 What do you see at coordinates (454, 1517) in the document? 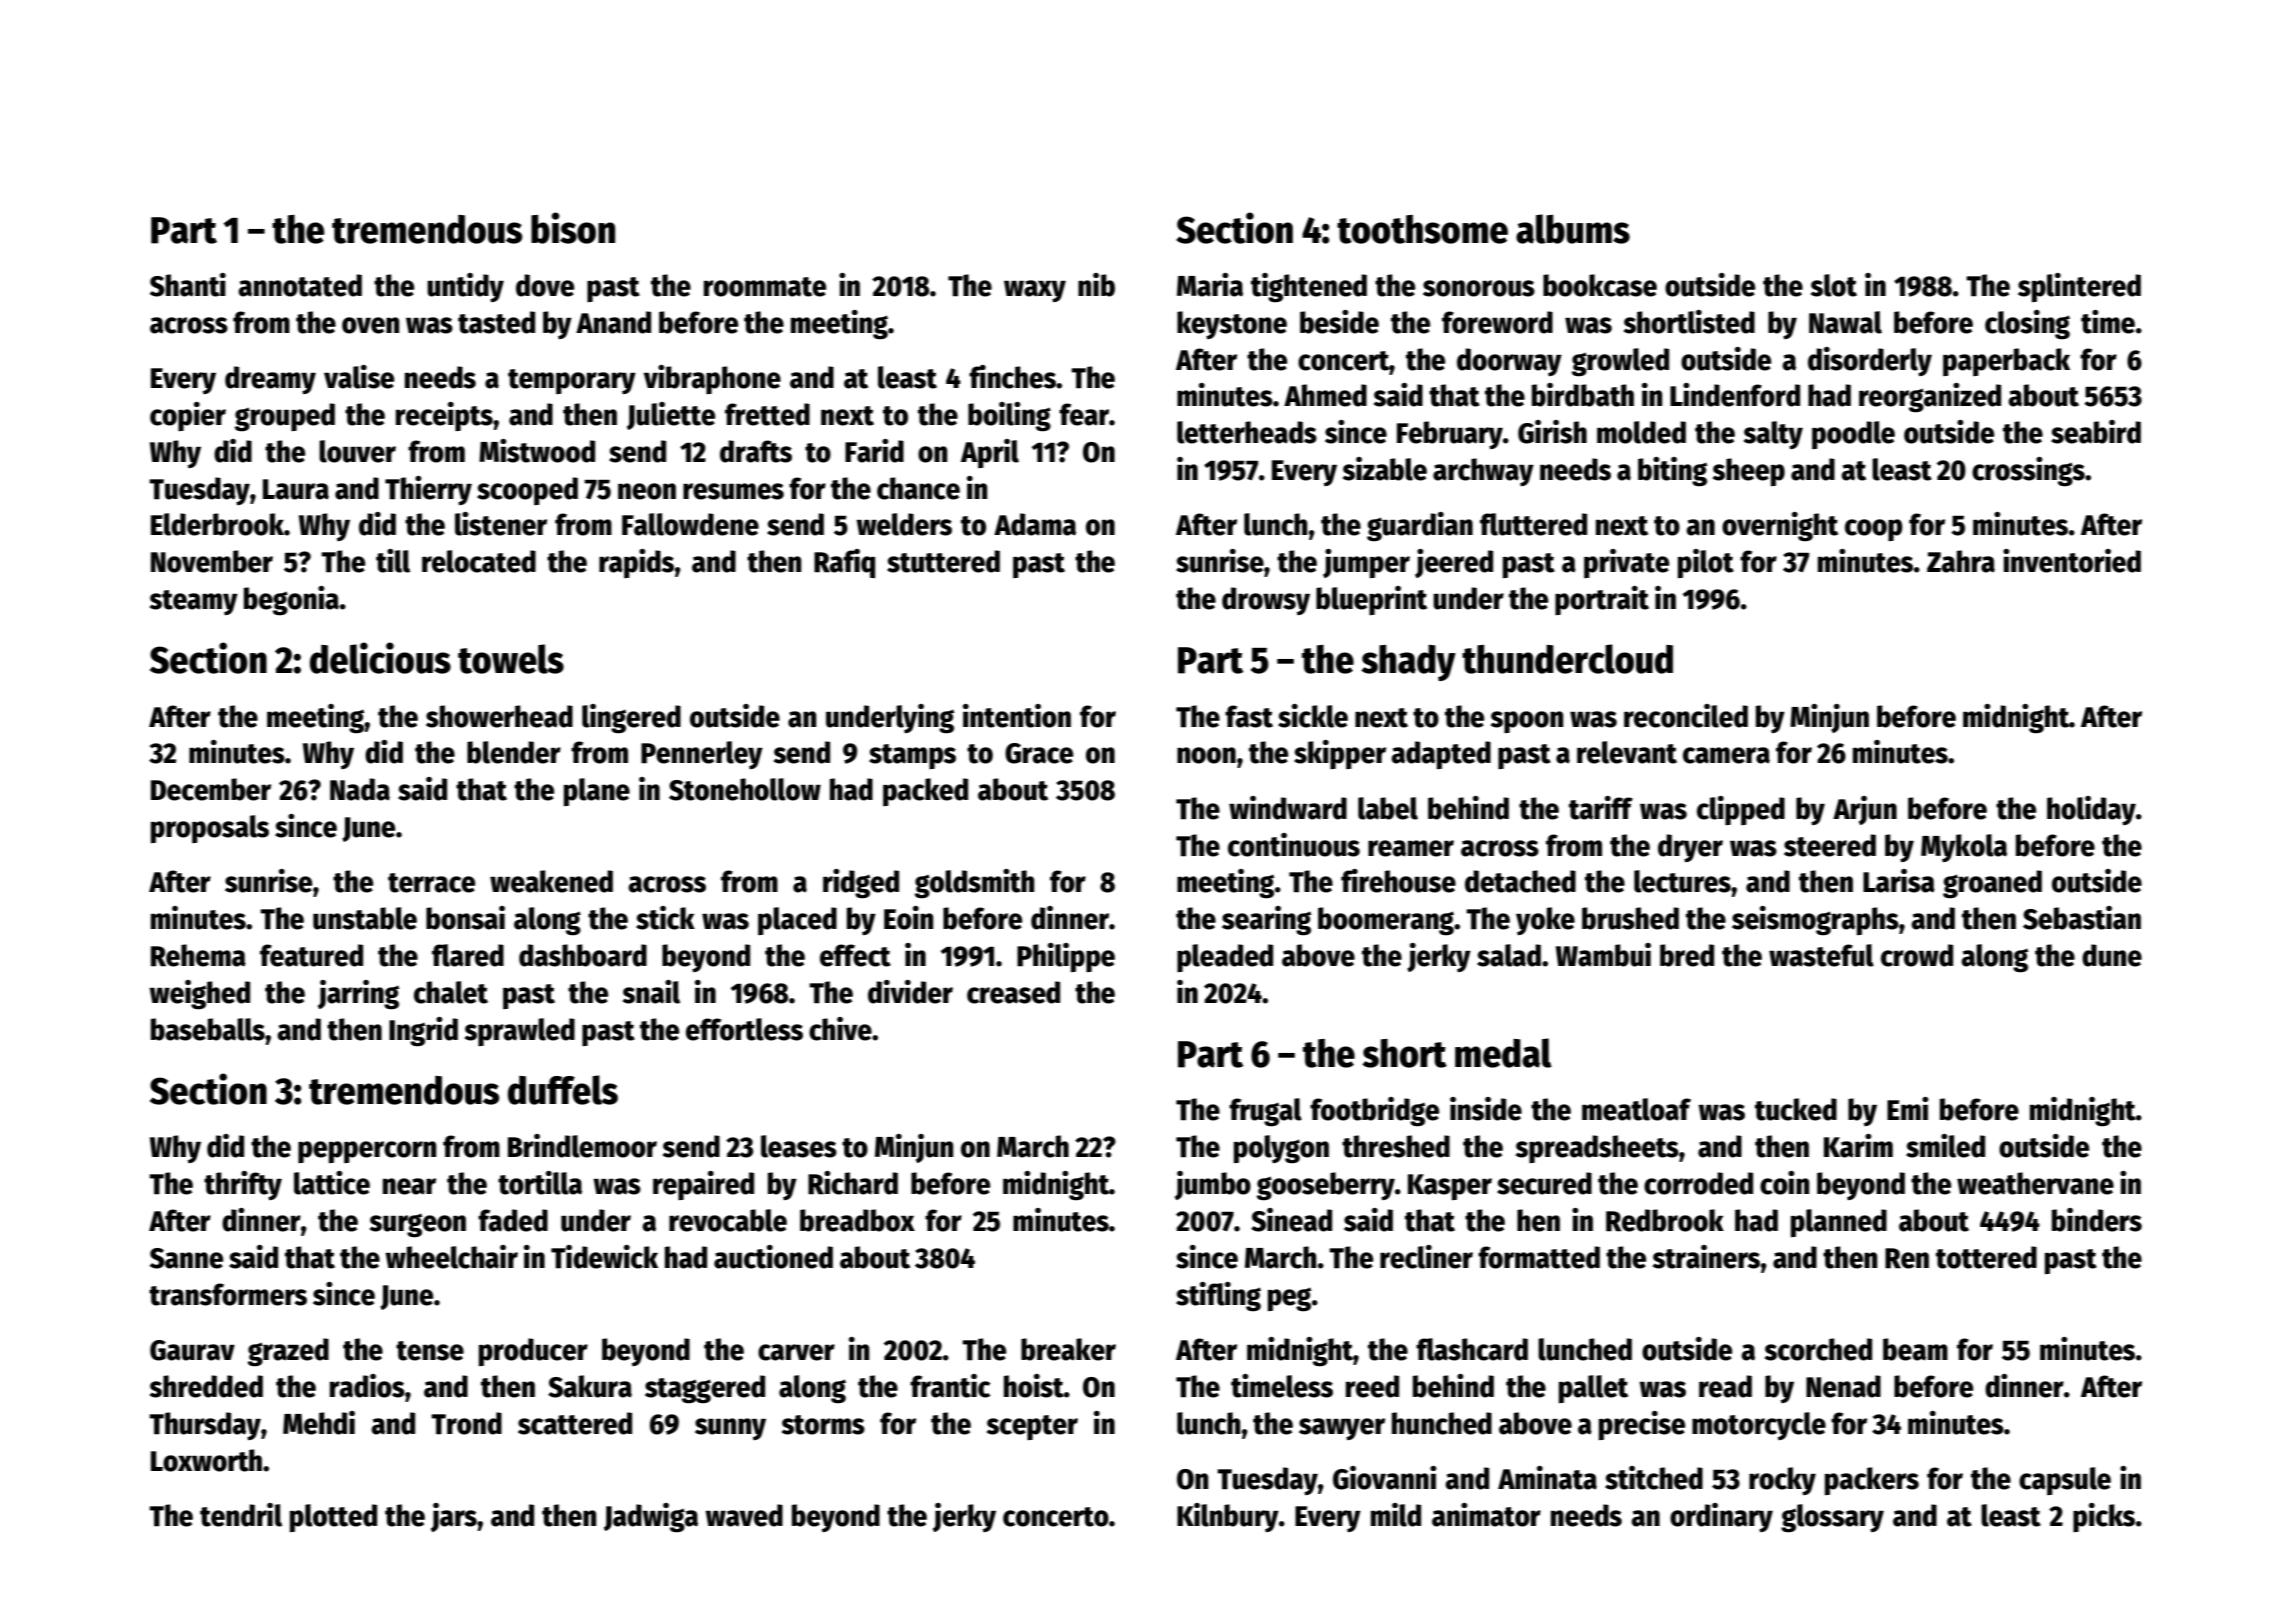
I see `jars` at bounding box center [454, 1517].
